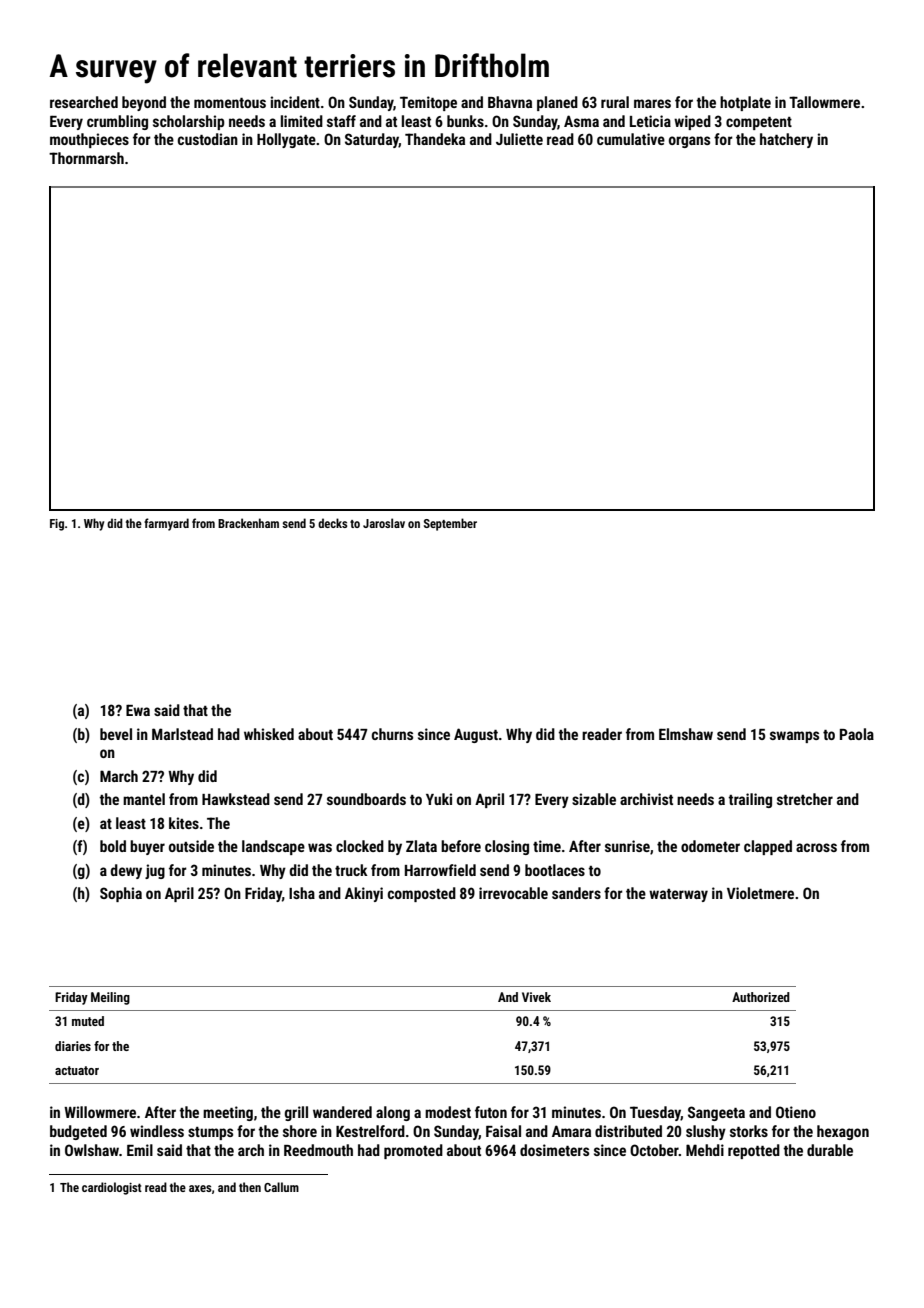 The height and width of the image is (1308, 924). What do you see at coordinates (857, 734) in the image?
I see `Paola` at bounding box center [857, 734].
